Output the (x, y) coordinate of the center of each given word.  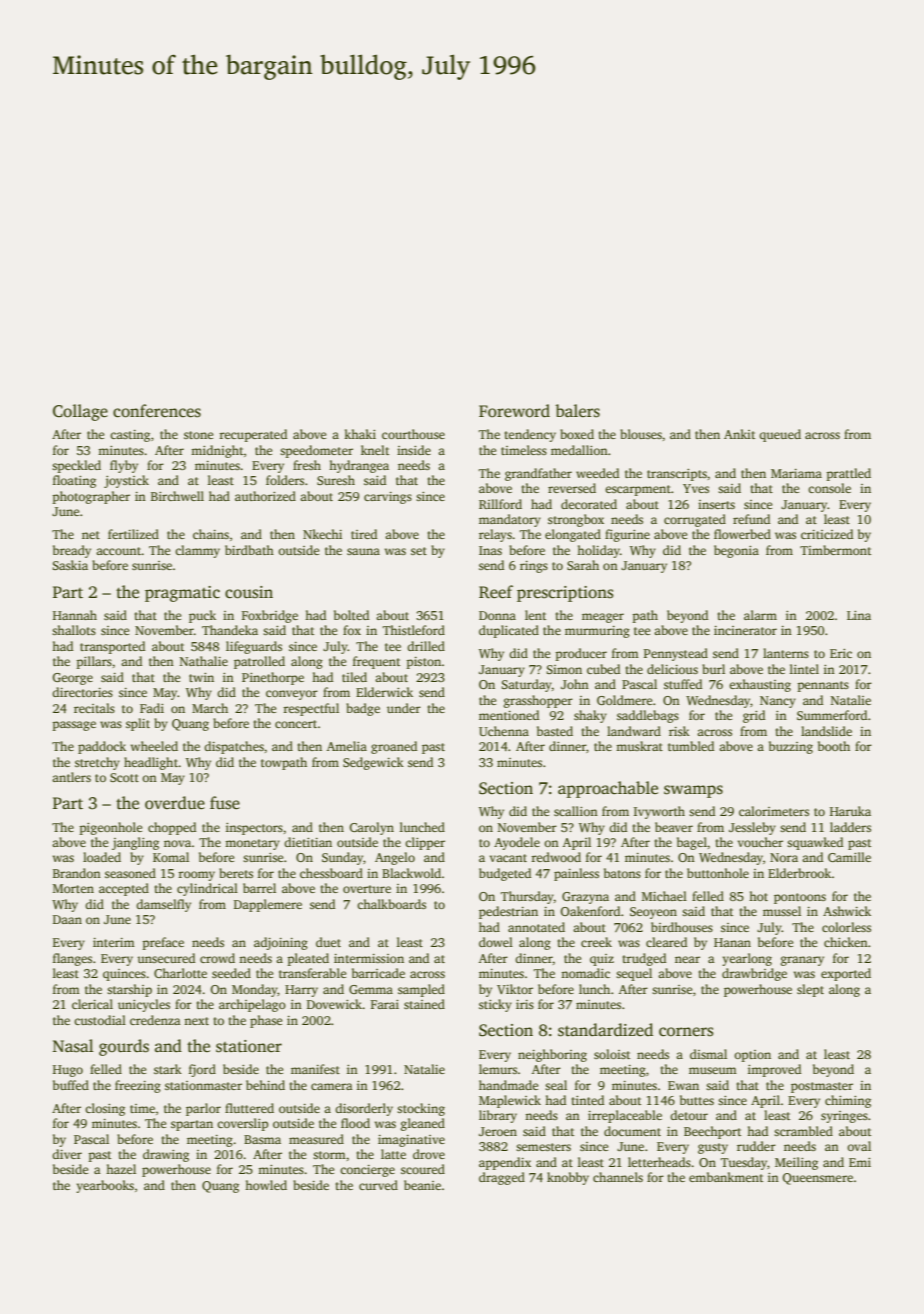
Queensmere (817, 1179)
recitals (94, 708)
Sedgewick (373, 763)
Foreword (514, 411)
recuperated (253, 435)
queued (780, 435)
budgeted (505, 874)
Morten (73, 888)
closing (105, 1109)
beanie (422, 1185)
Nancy (778, 702)
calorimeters (774, 811)
